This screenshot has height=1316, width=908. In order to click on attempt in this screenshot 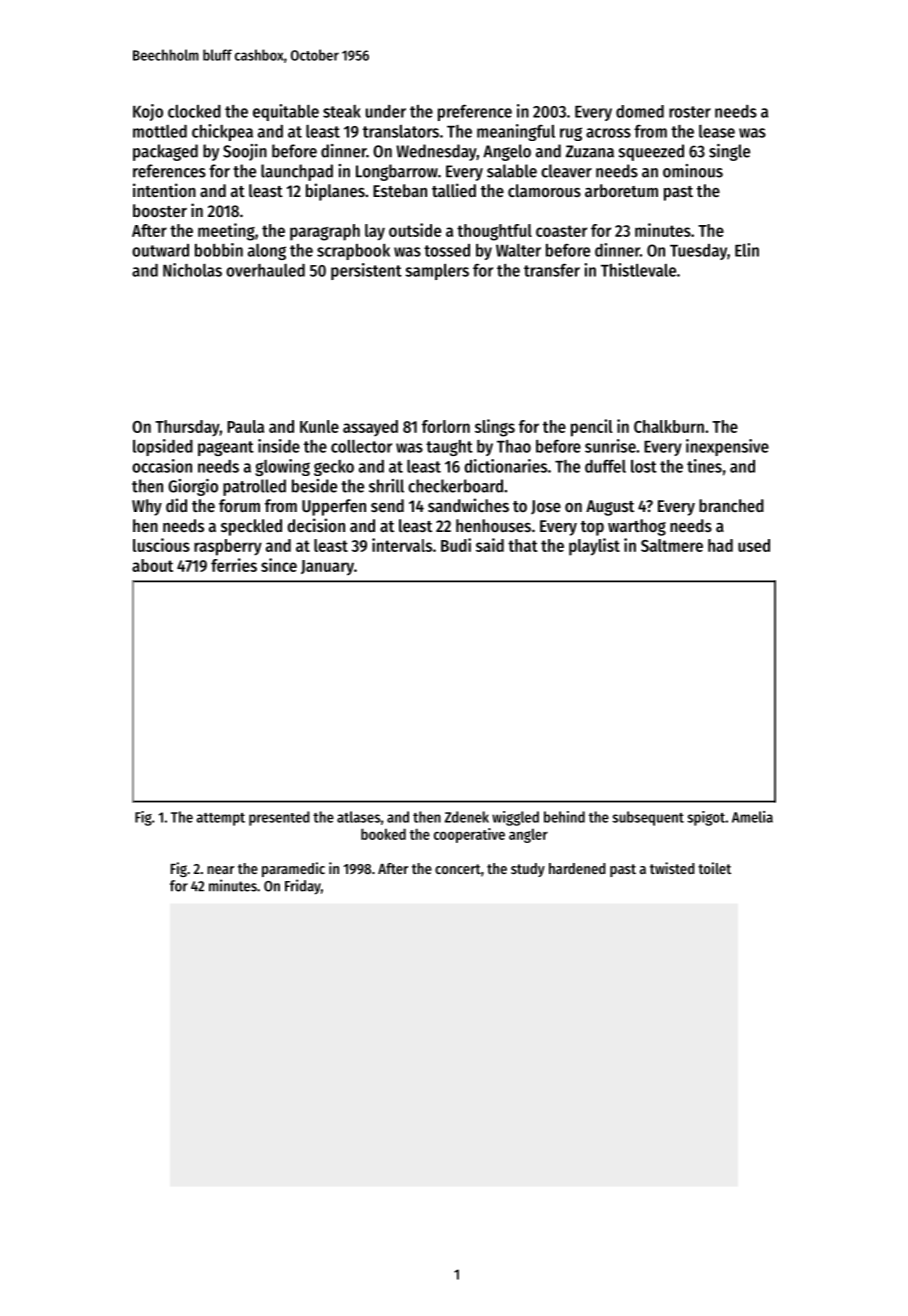, I will do `click(220, 819)`.
